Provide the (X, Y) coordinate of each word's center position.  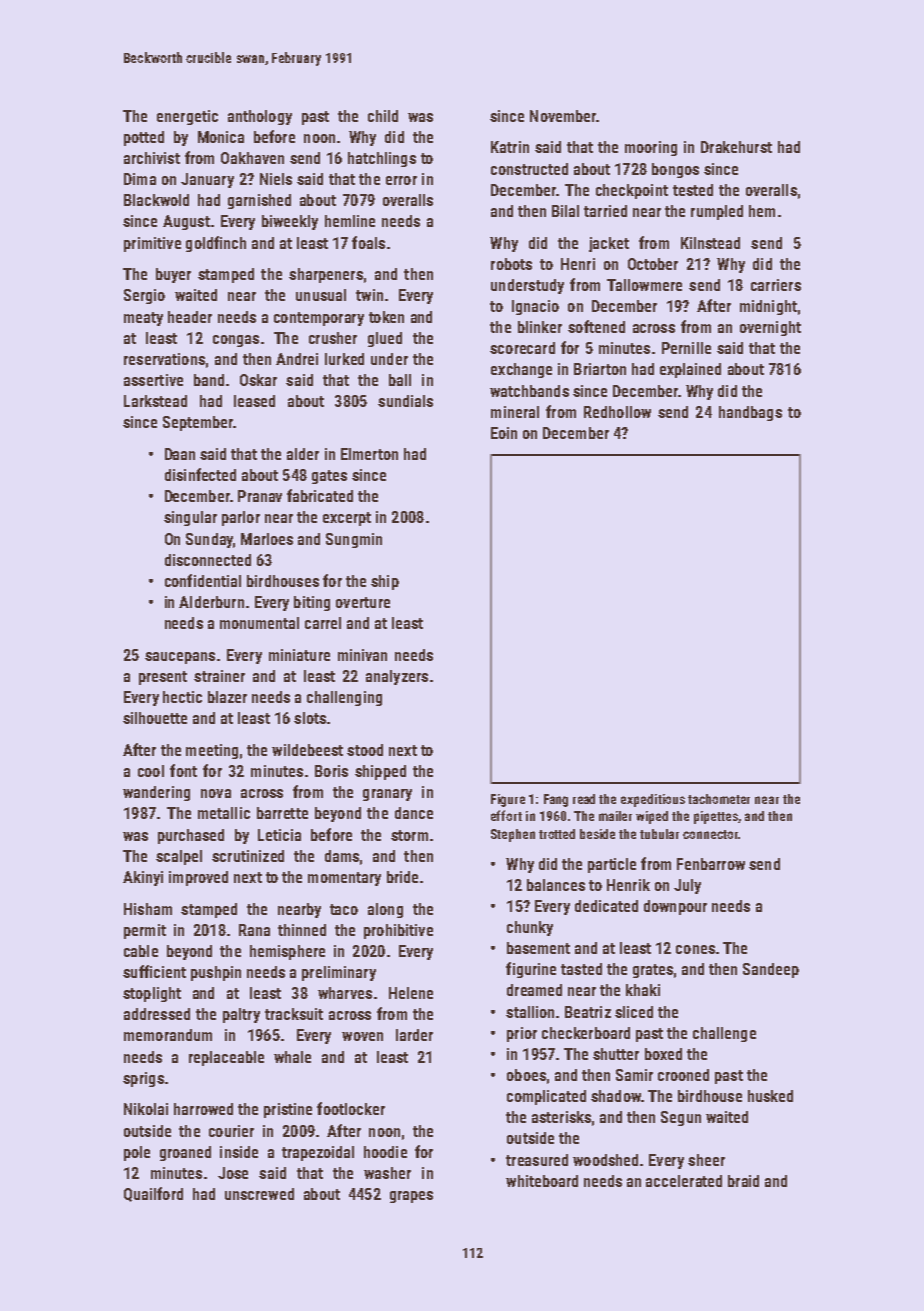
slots (310, 718)
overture (363, 602)
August (186, 222)
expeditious (653, 800)
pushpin (216, 973)
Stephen (513, 835)
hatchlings (382, 159)
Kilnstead (710, 243)
